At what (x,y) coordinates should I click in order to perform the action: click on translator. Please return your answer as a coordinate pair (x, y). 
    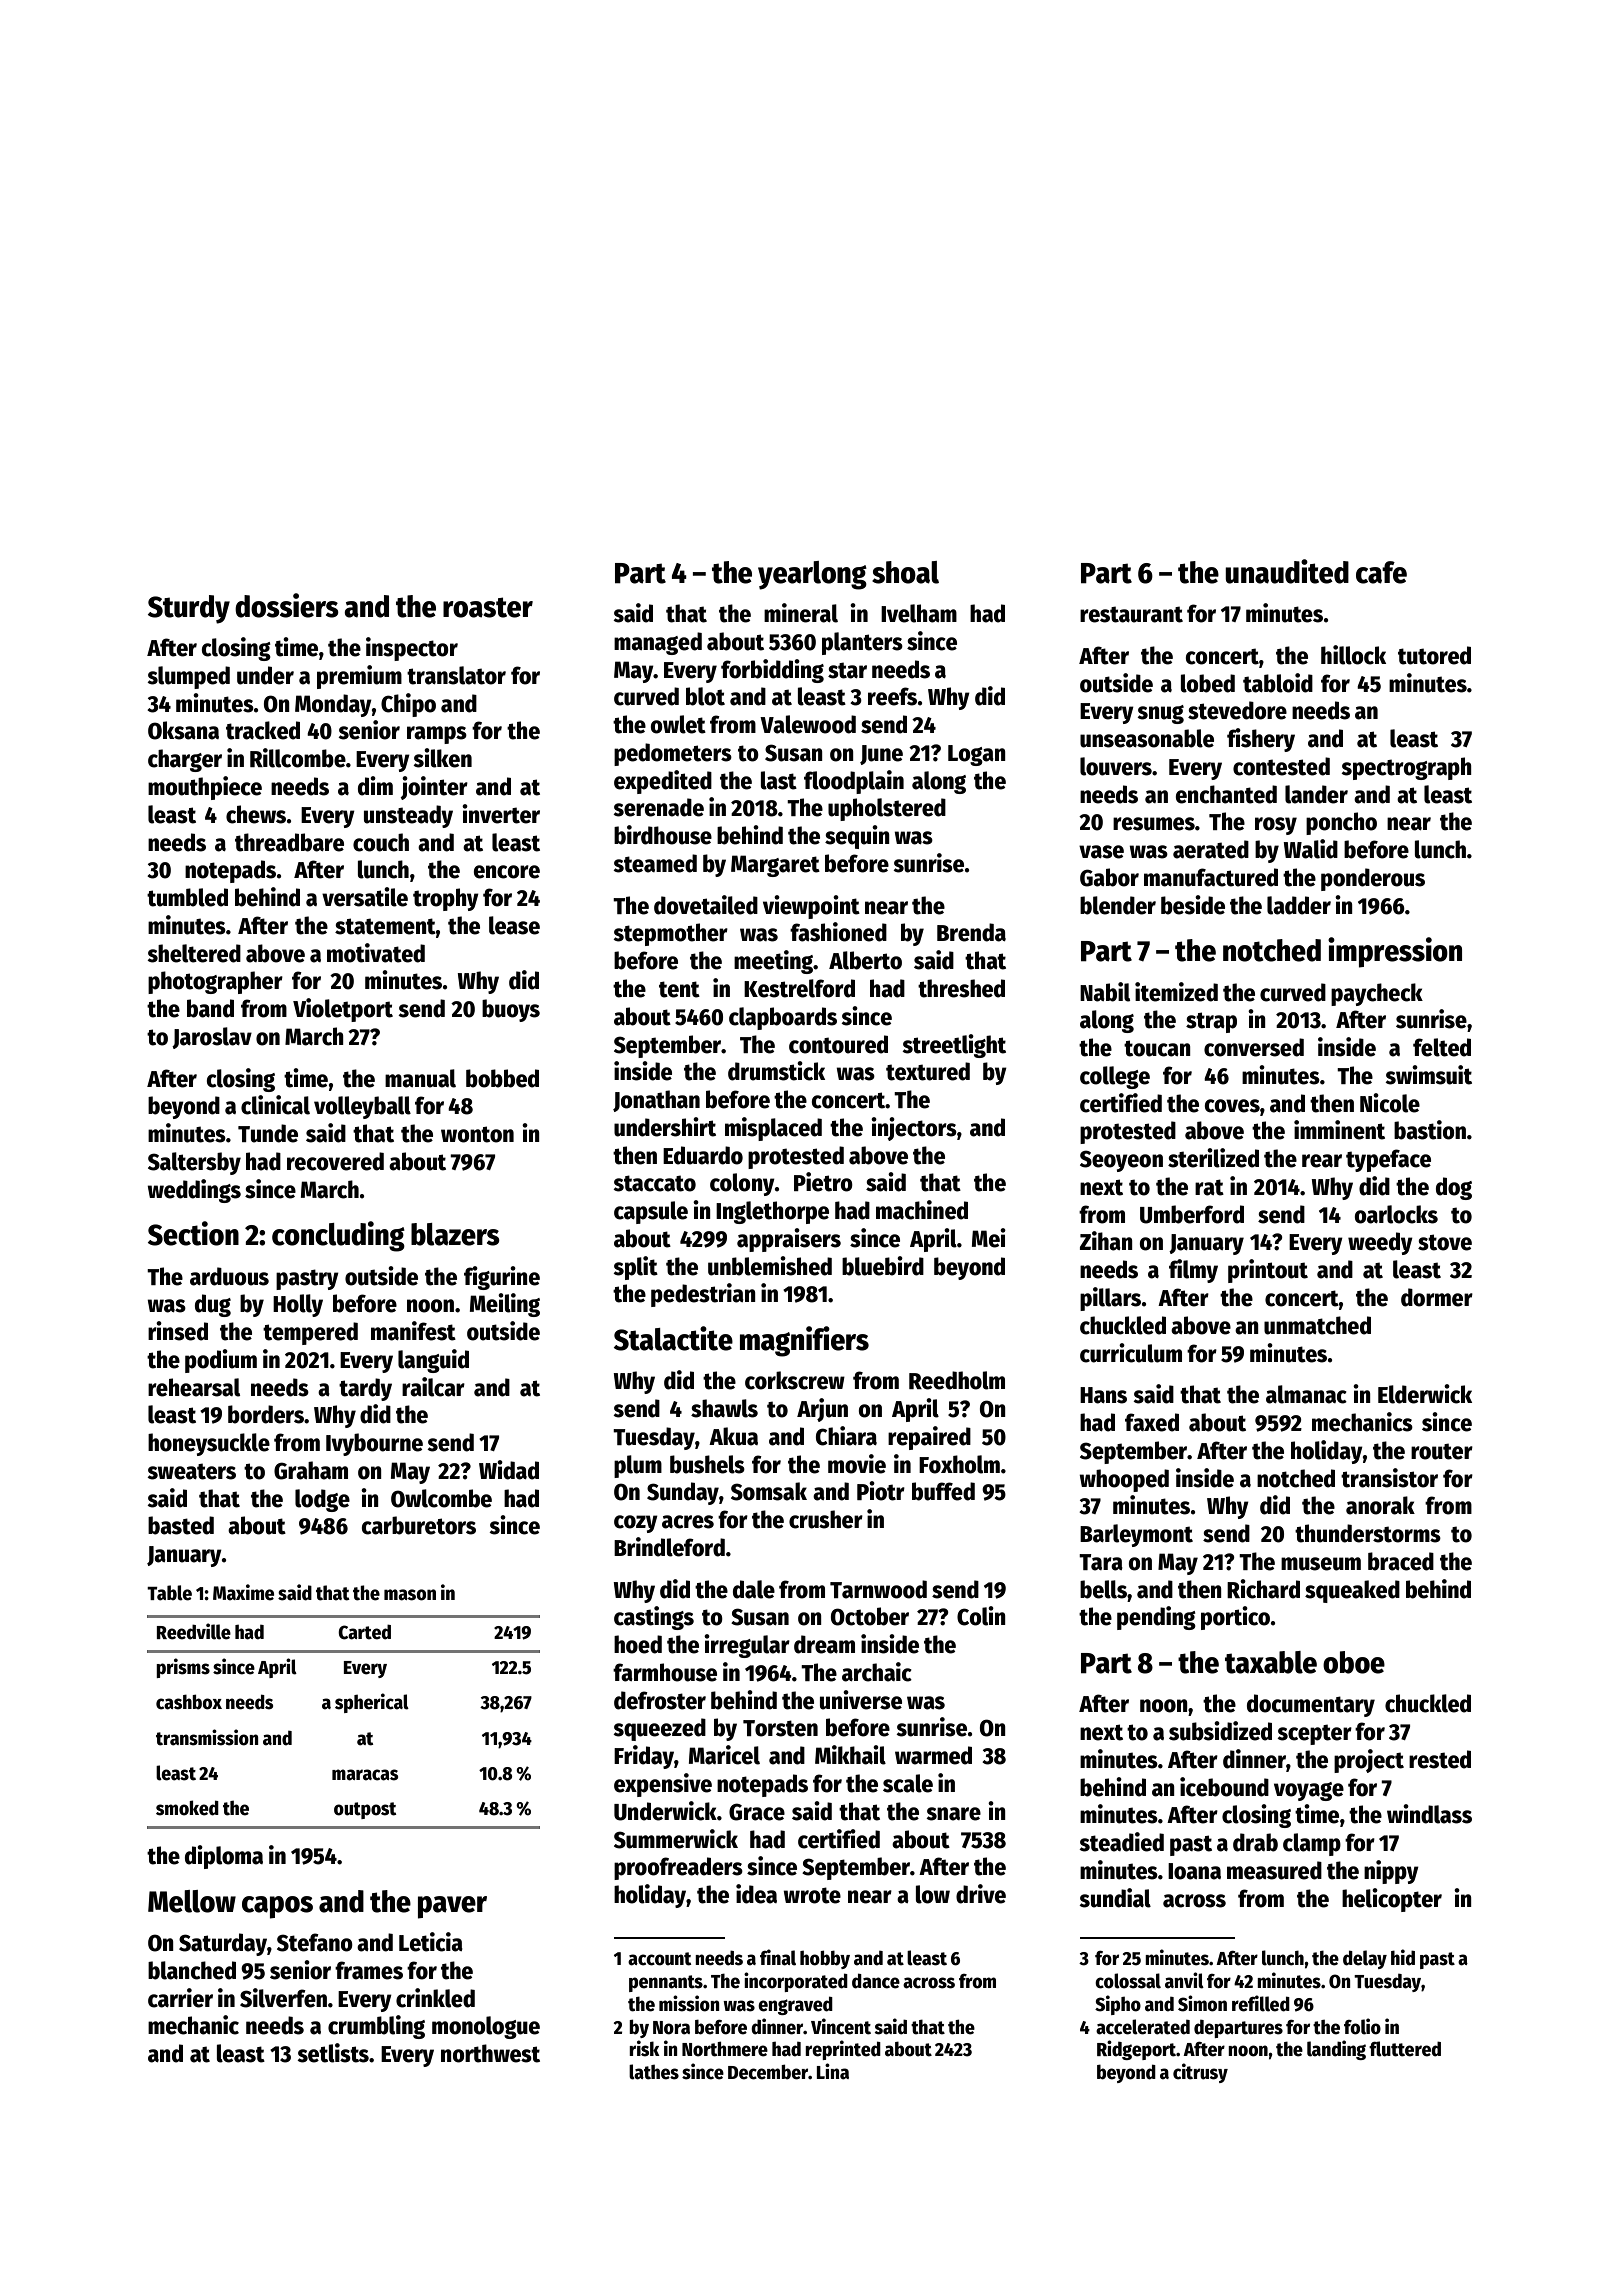
    Looking at the image, I should click on (456, 675).
